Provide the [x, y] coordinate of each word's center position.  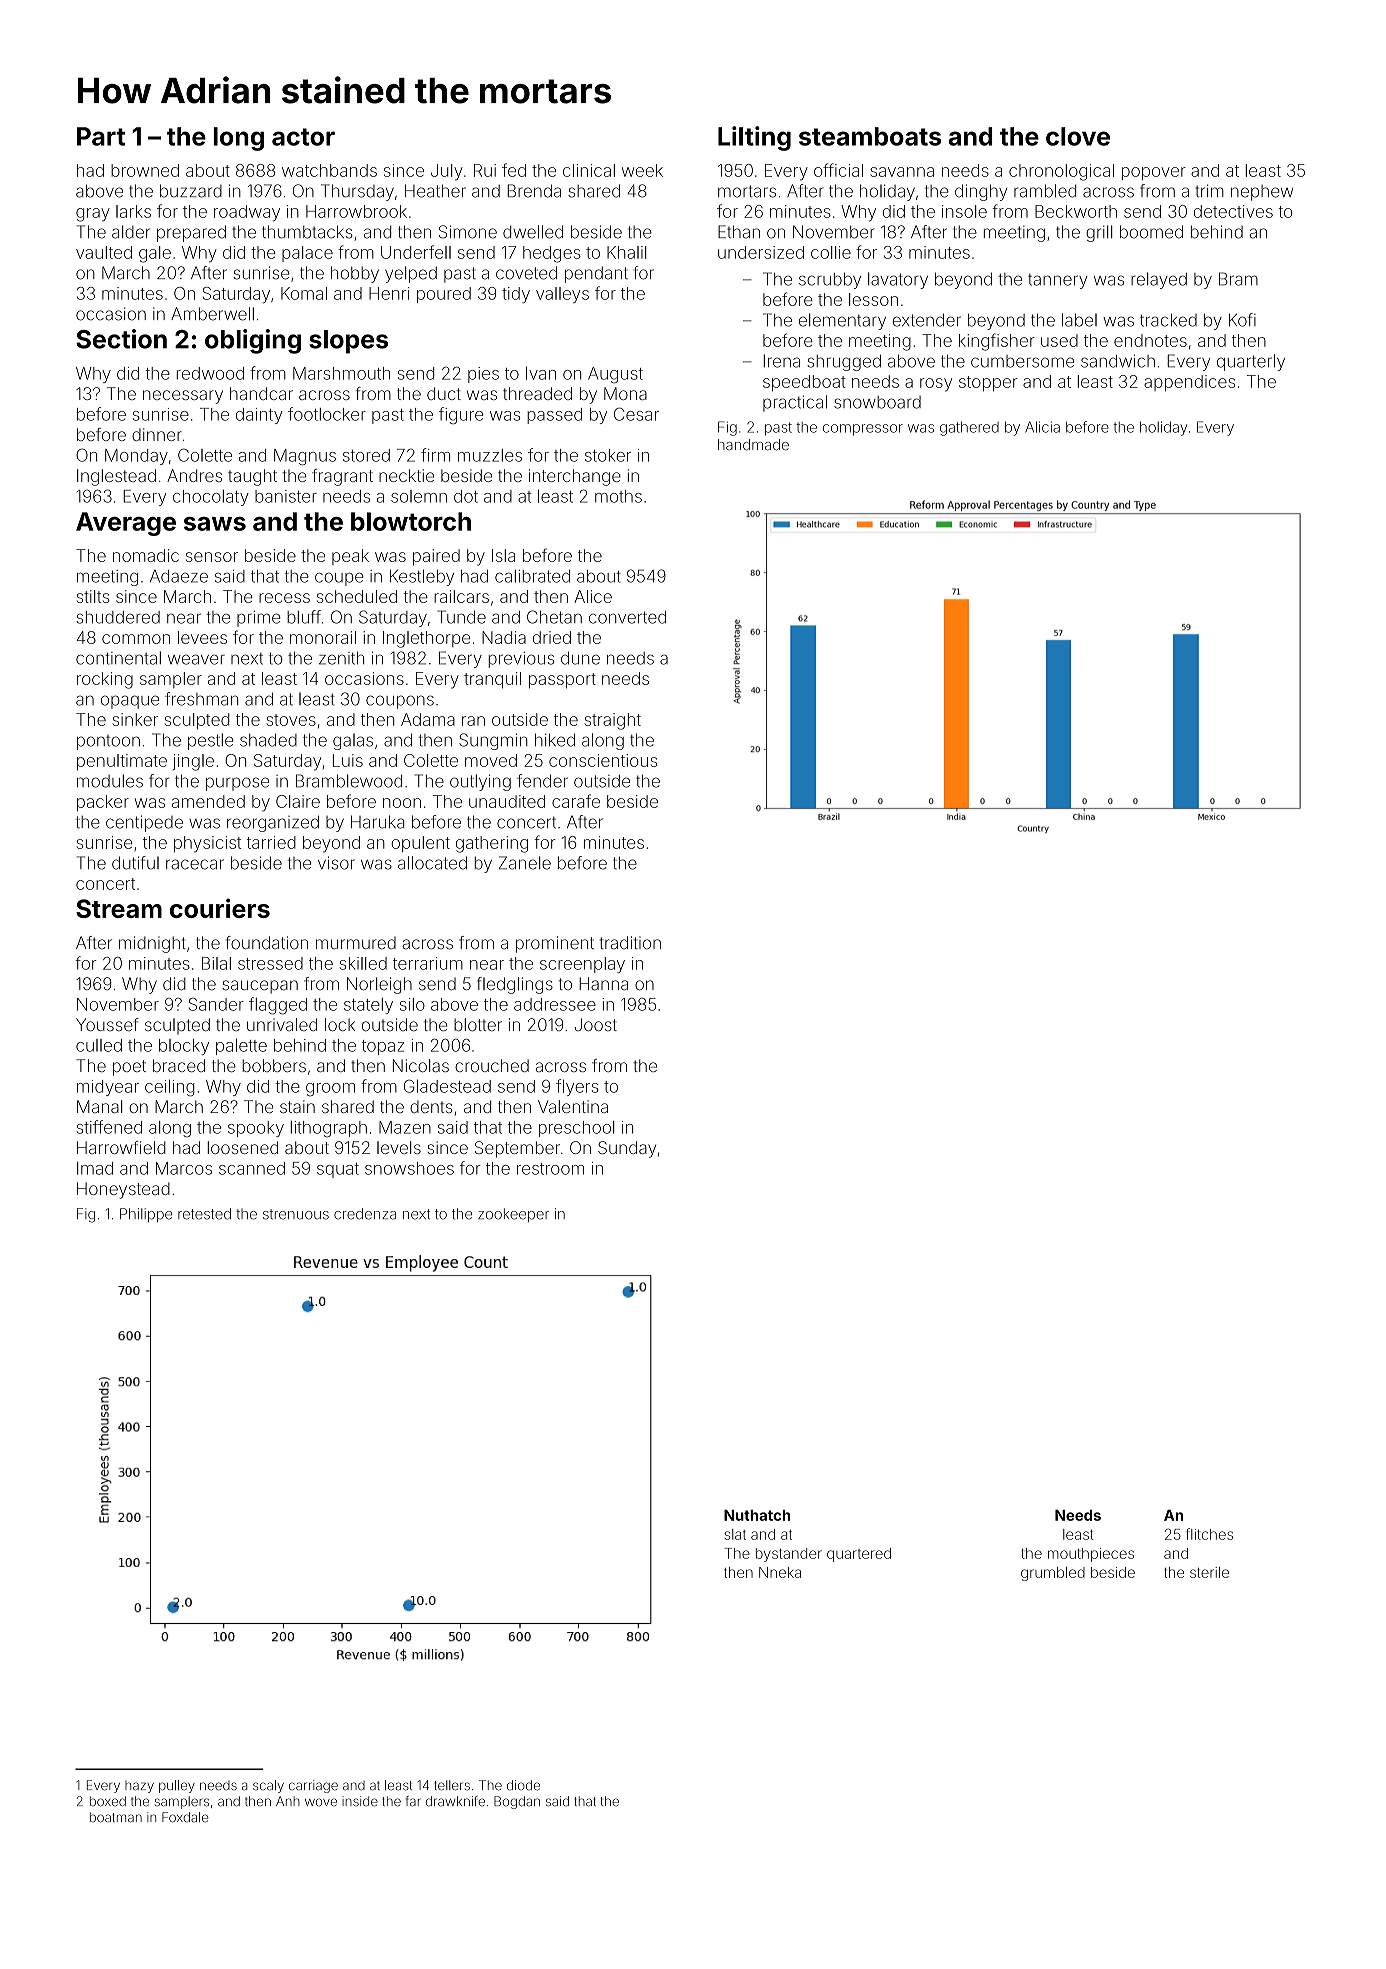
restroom [550, 1169]
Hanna [603, 984]
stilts [93, 596]
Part [101, 136]
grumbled [1053, 1574]
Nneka [780, 1572]
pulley [177, 1786]
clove [1078, 136]
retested [204, 1214]
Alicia [1042, 427]
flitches [1209, 1534]
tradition [630, 943]
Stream [119, 908]
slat [735, 1534]
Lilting [754, 138]
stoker [608, 455]
